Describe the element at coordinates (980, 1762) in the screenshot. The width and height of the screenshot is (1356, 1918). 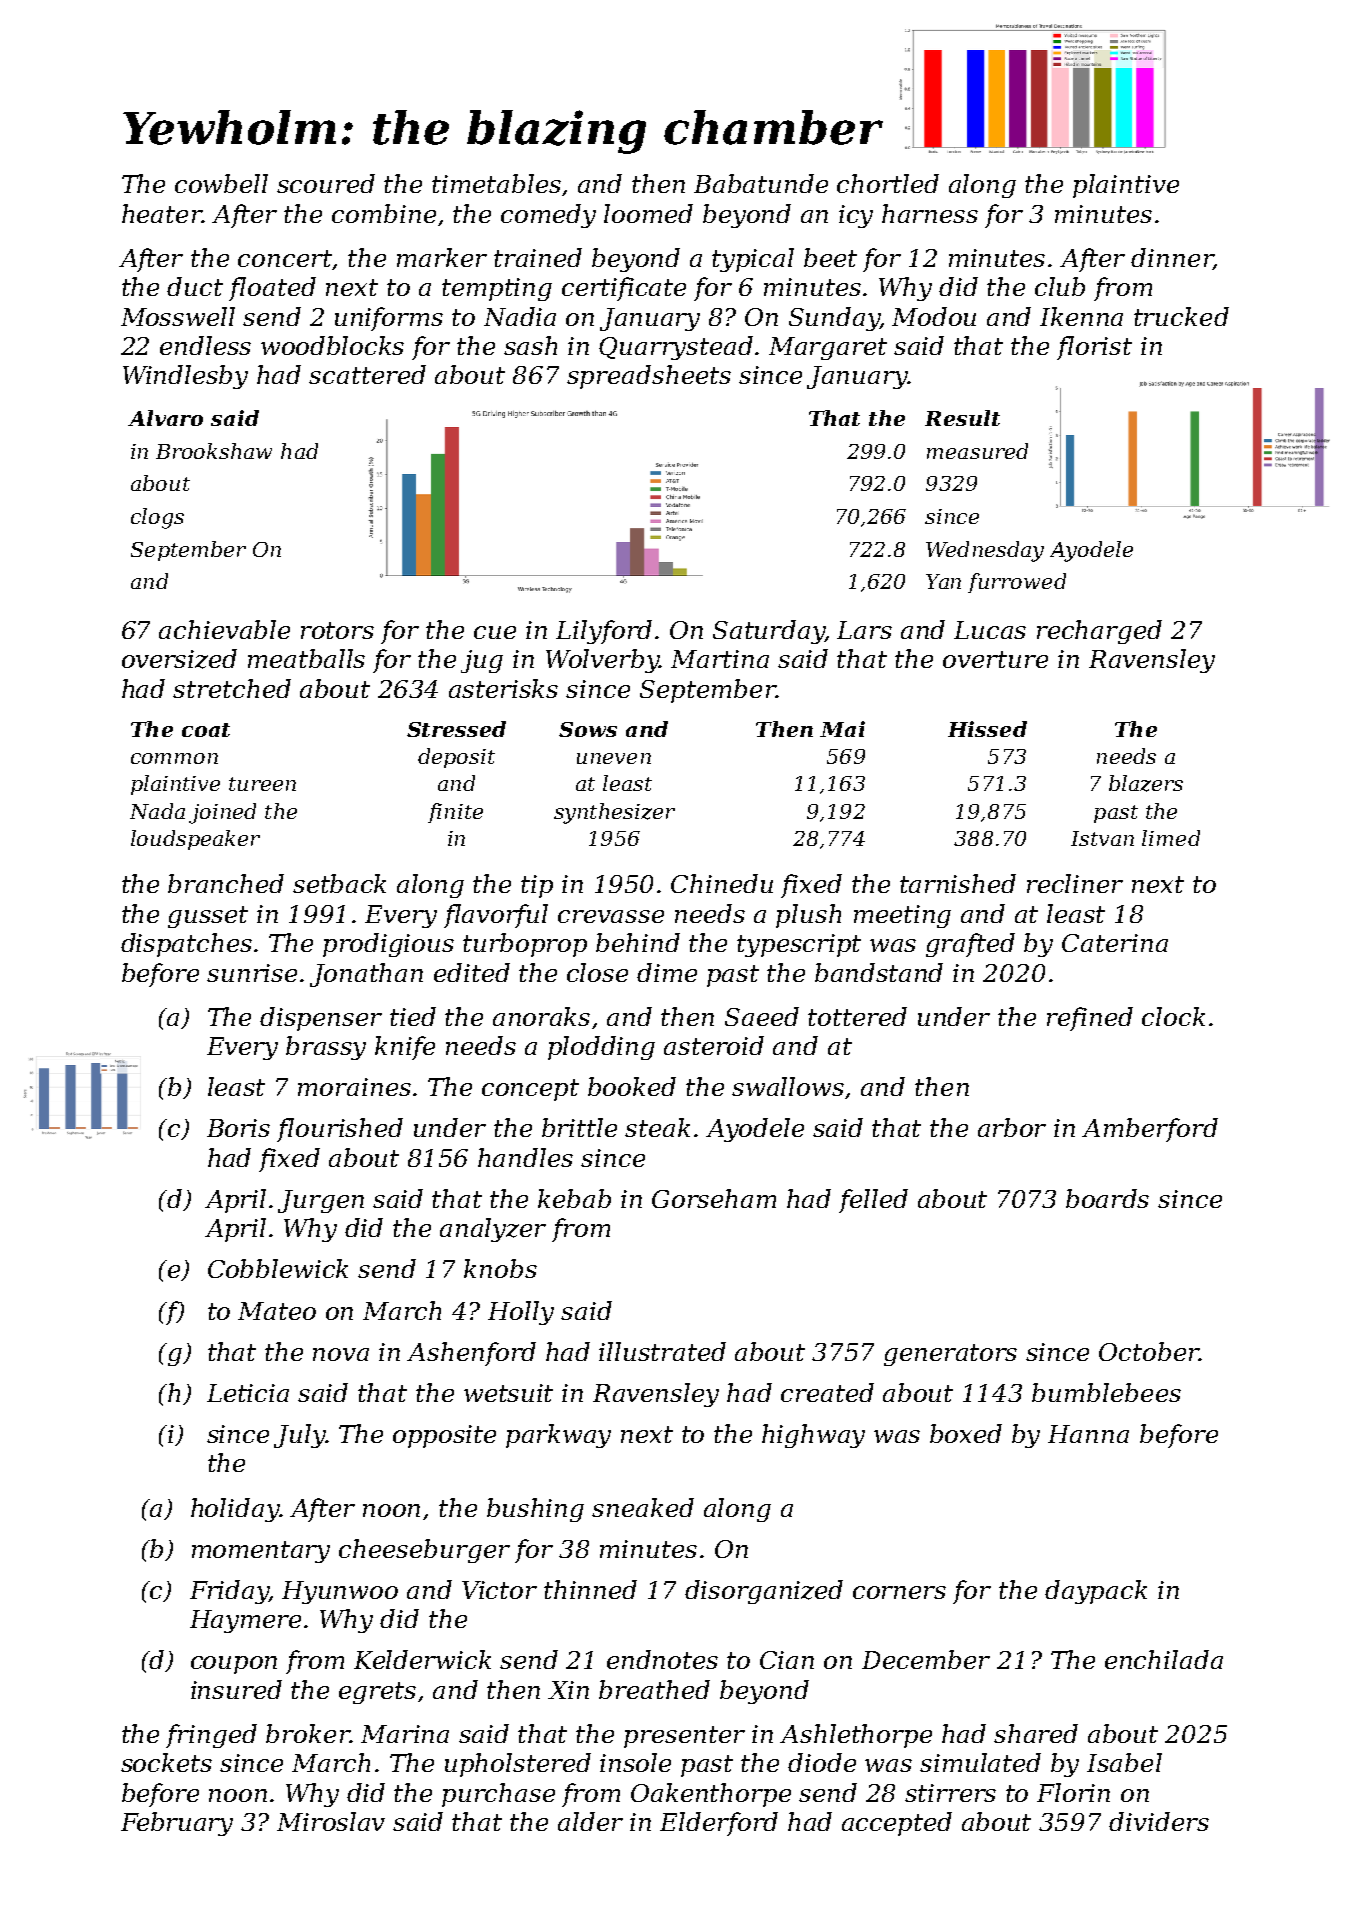
I see `simulated` at that location.
